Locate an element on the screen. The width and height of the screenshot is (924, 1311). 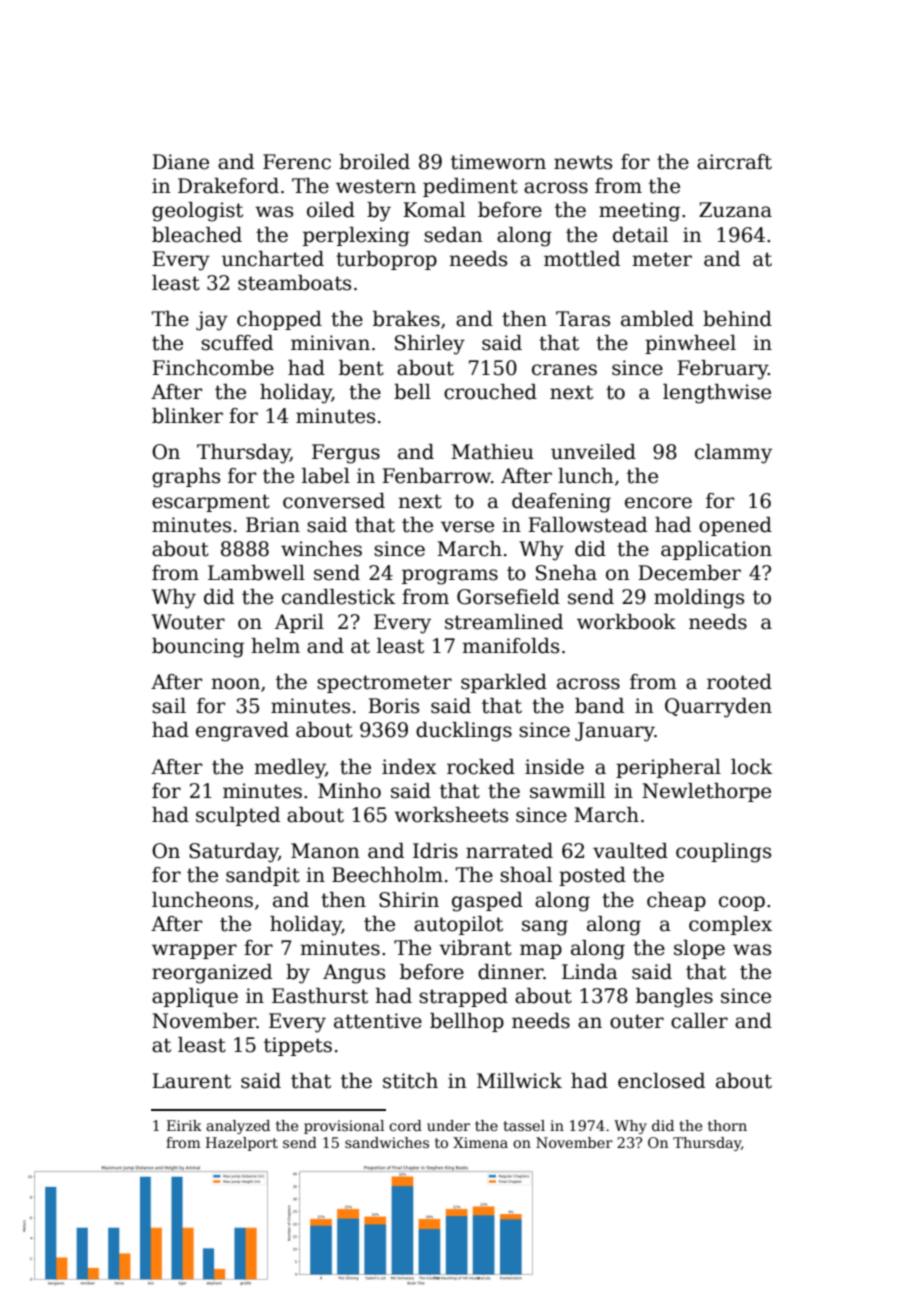
helm is located at coordinates (275, 646).
